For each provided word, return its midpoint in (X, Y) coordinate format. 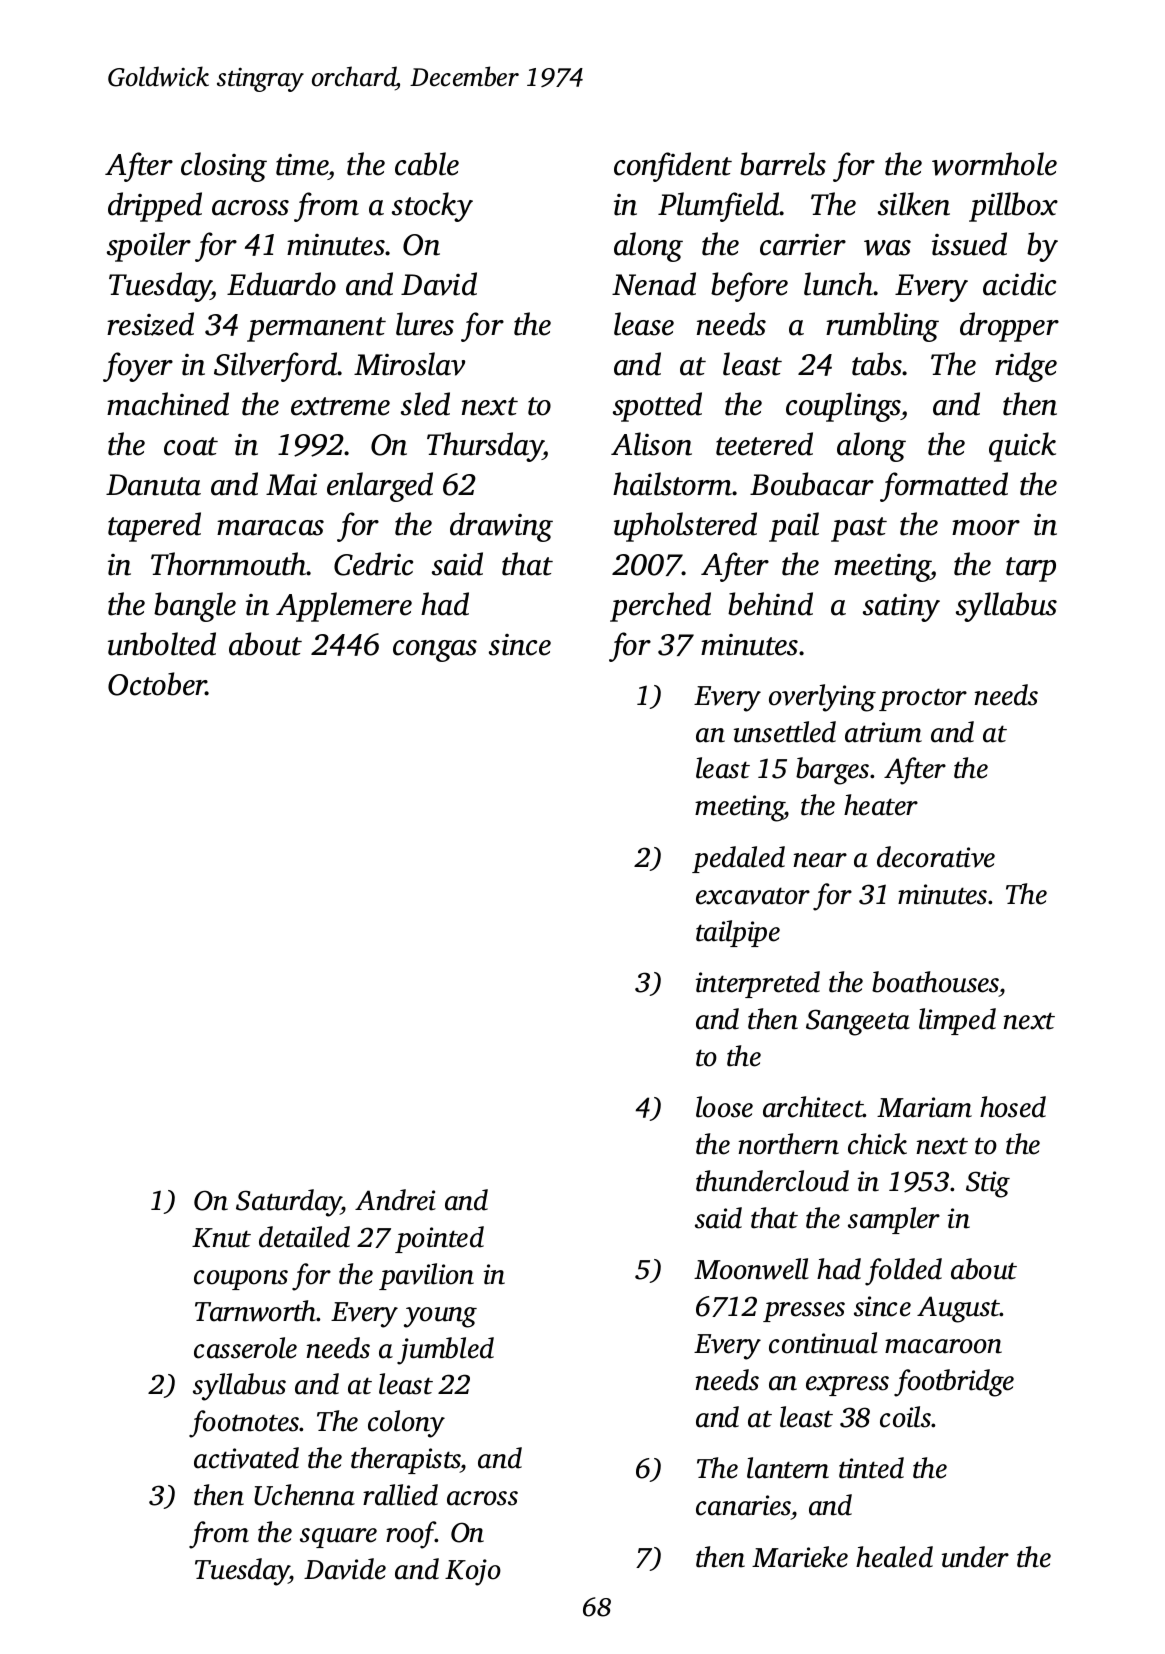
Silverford (276, 367)
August (958, 1309)
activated (246, 1458)
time (302, 165)
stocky (432, 207)
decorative (936, 857)
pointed (439, 1239)
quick (1022, 447)
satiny (901, 608)
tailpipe (738, 933)
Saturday (289, 1203)
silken (914, 204)
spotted (657, 407)
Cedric (373, 564)
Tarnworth (256, 1311)
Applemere (344, 607)
